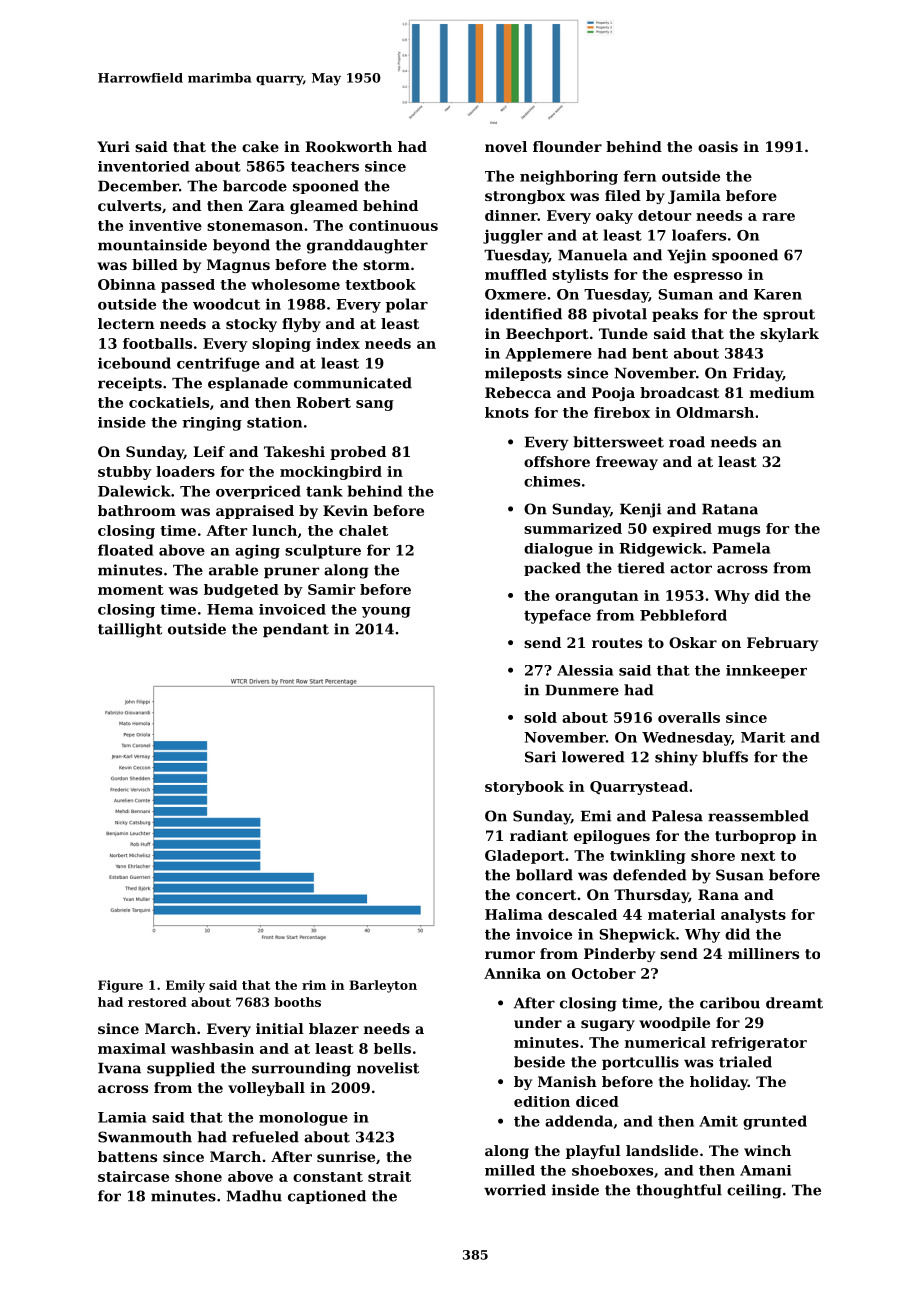  I want to click on worried, so click(515, 1190).
